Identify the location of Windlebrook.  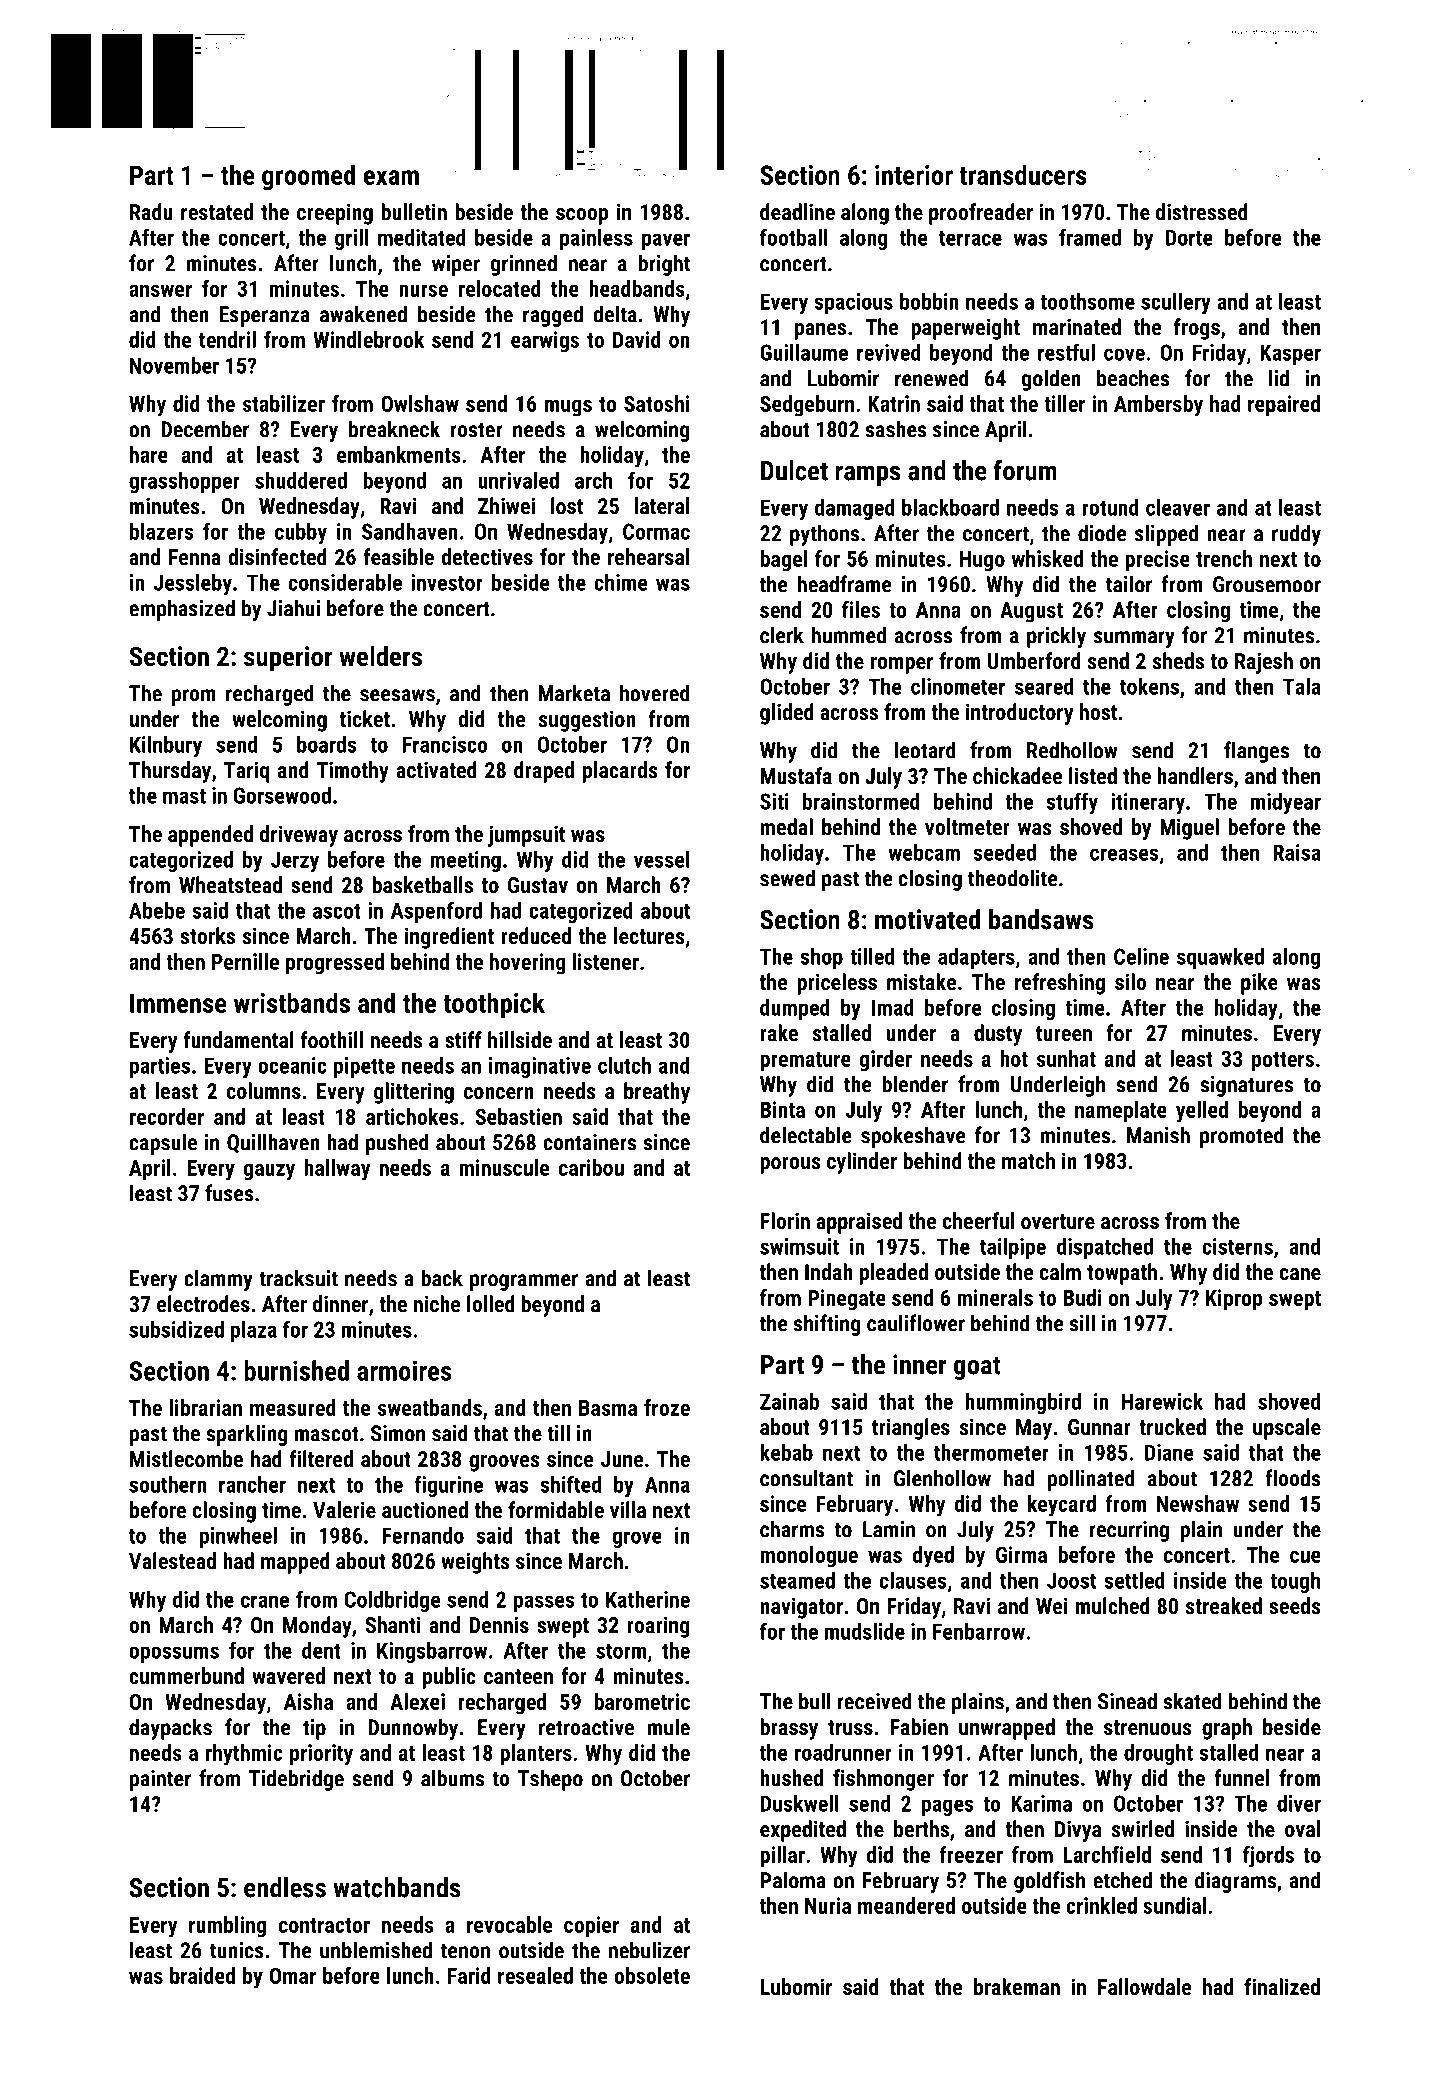
(368, 339).
